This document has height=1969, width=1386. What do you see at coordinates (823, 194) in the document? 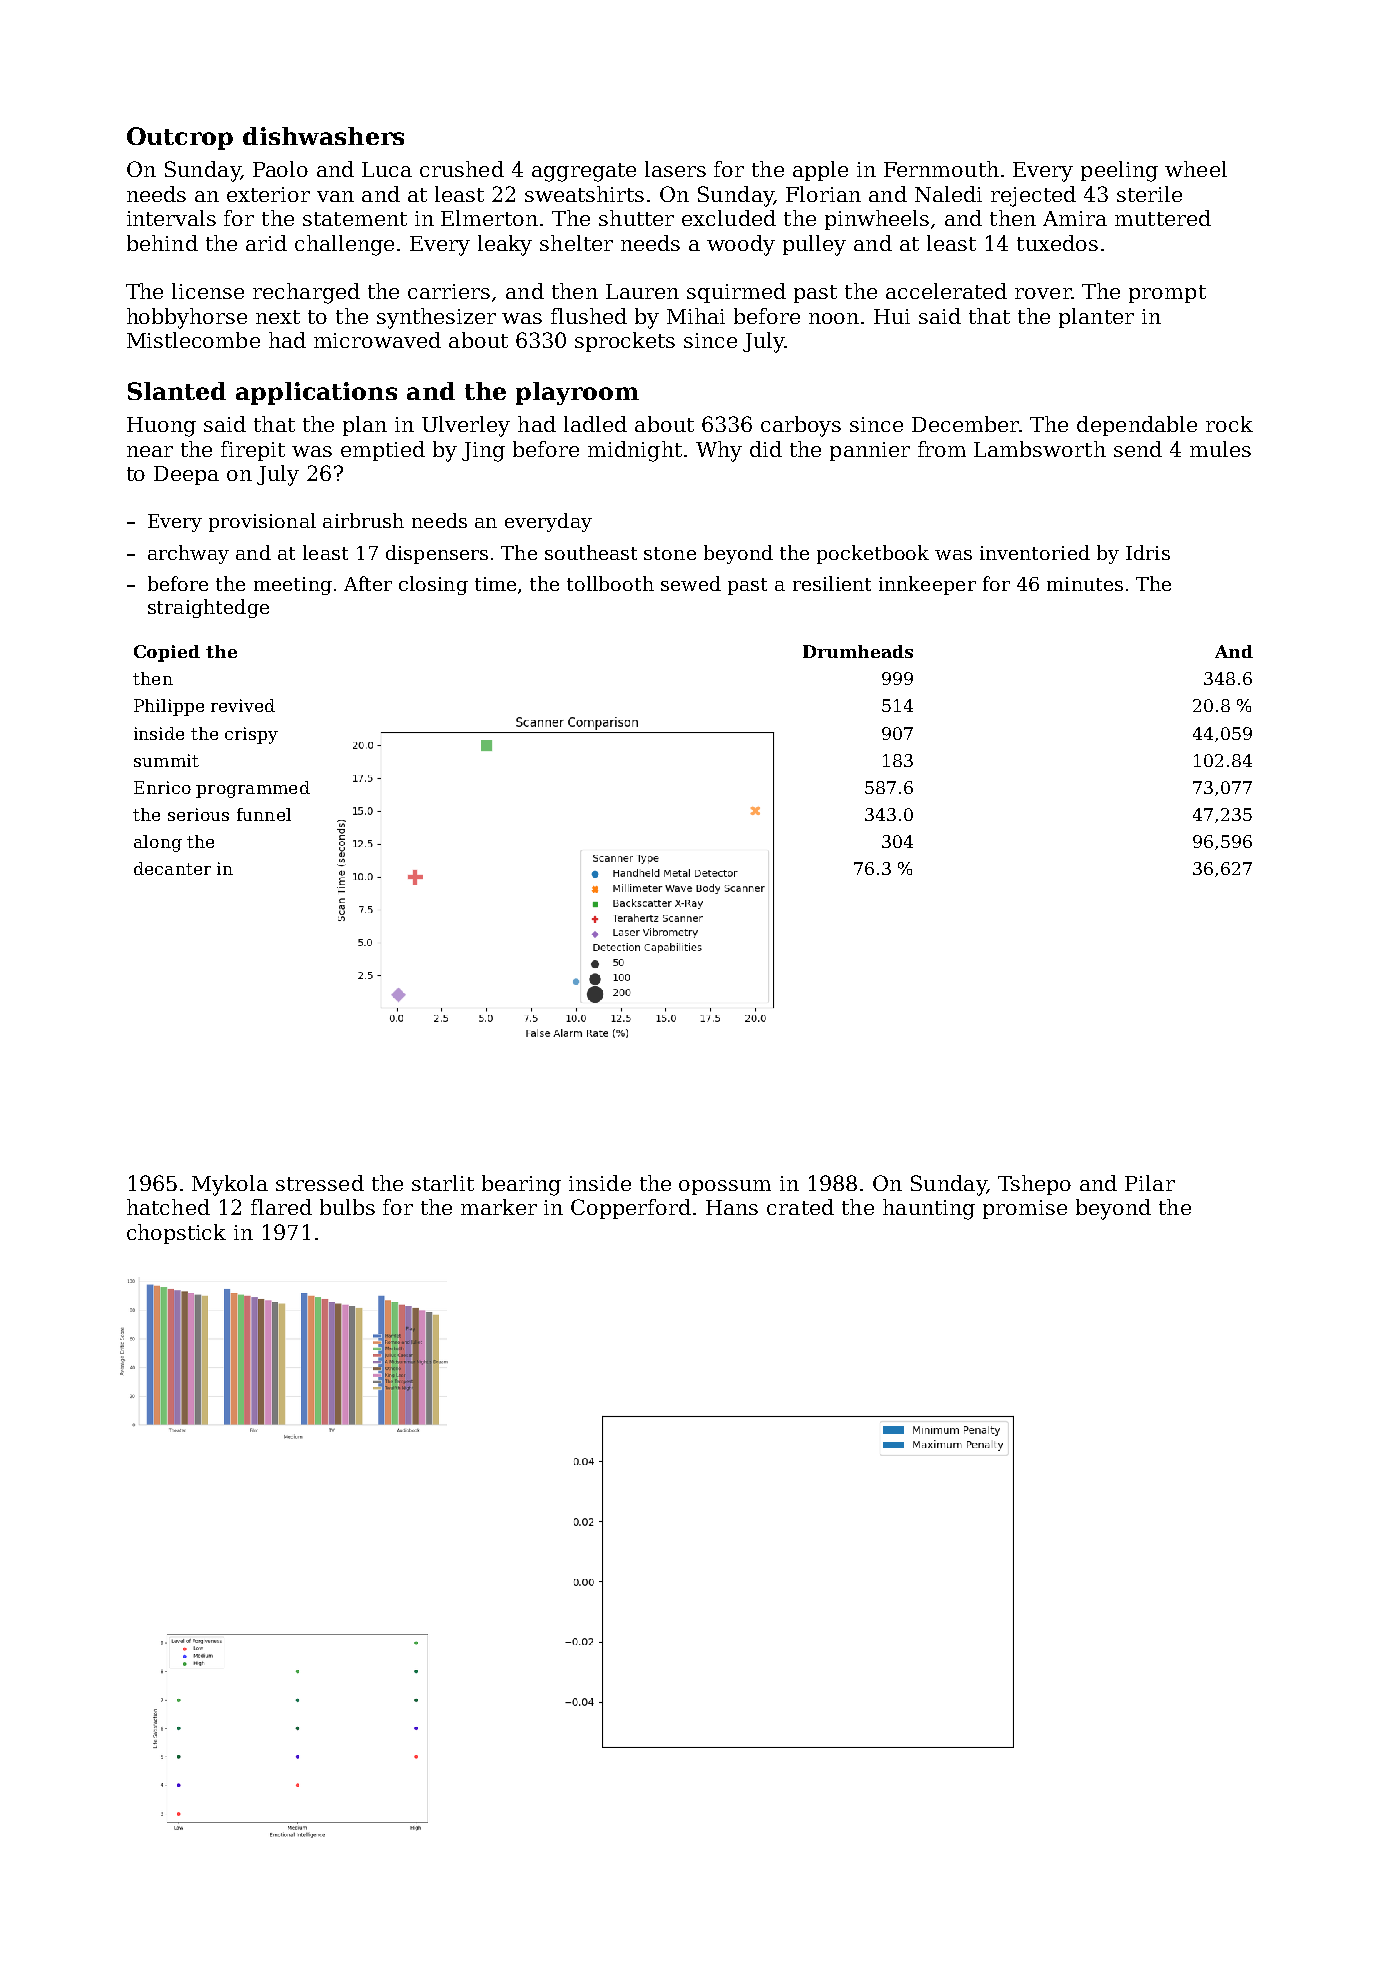
I see `Florian` at bounding box center [823, 194].
